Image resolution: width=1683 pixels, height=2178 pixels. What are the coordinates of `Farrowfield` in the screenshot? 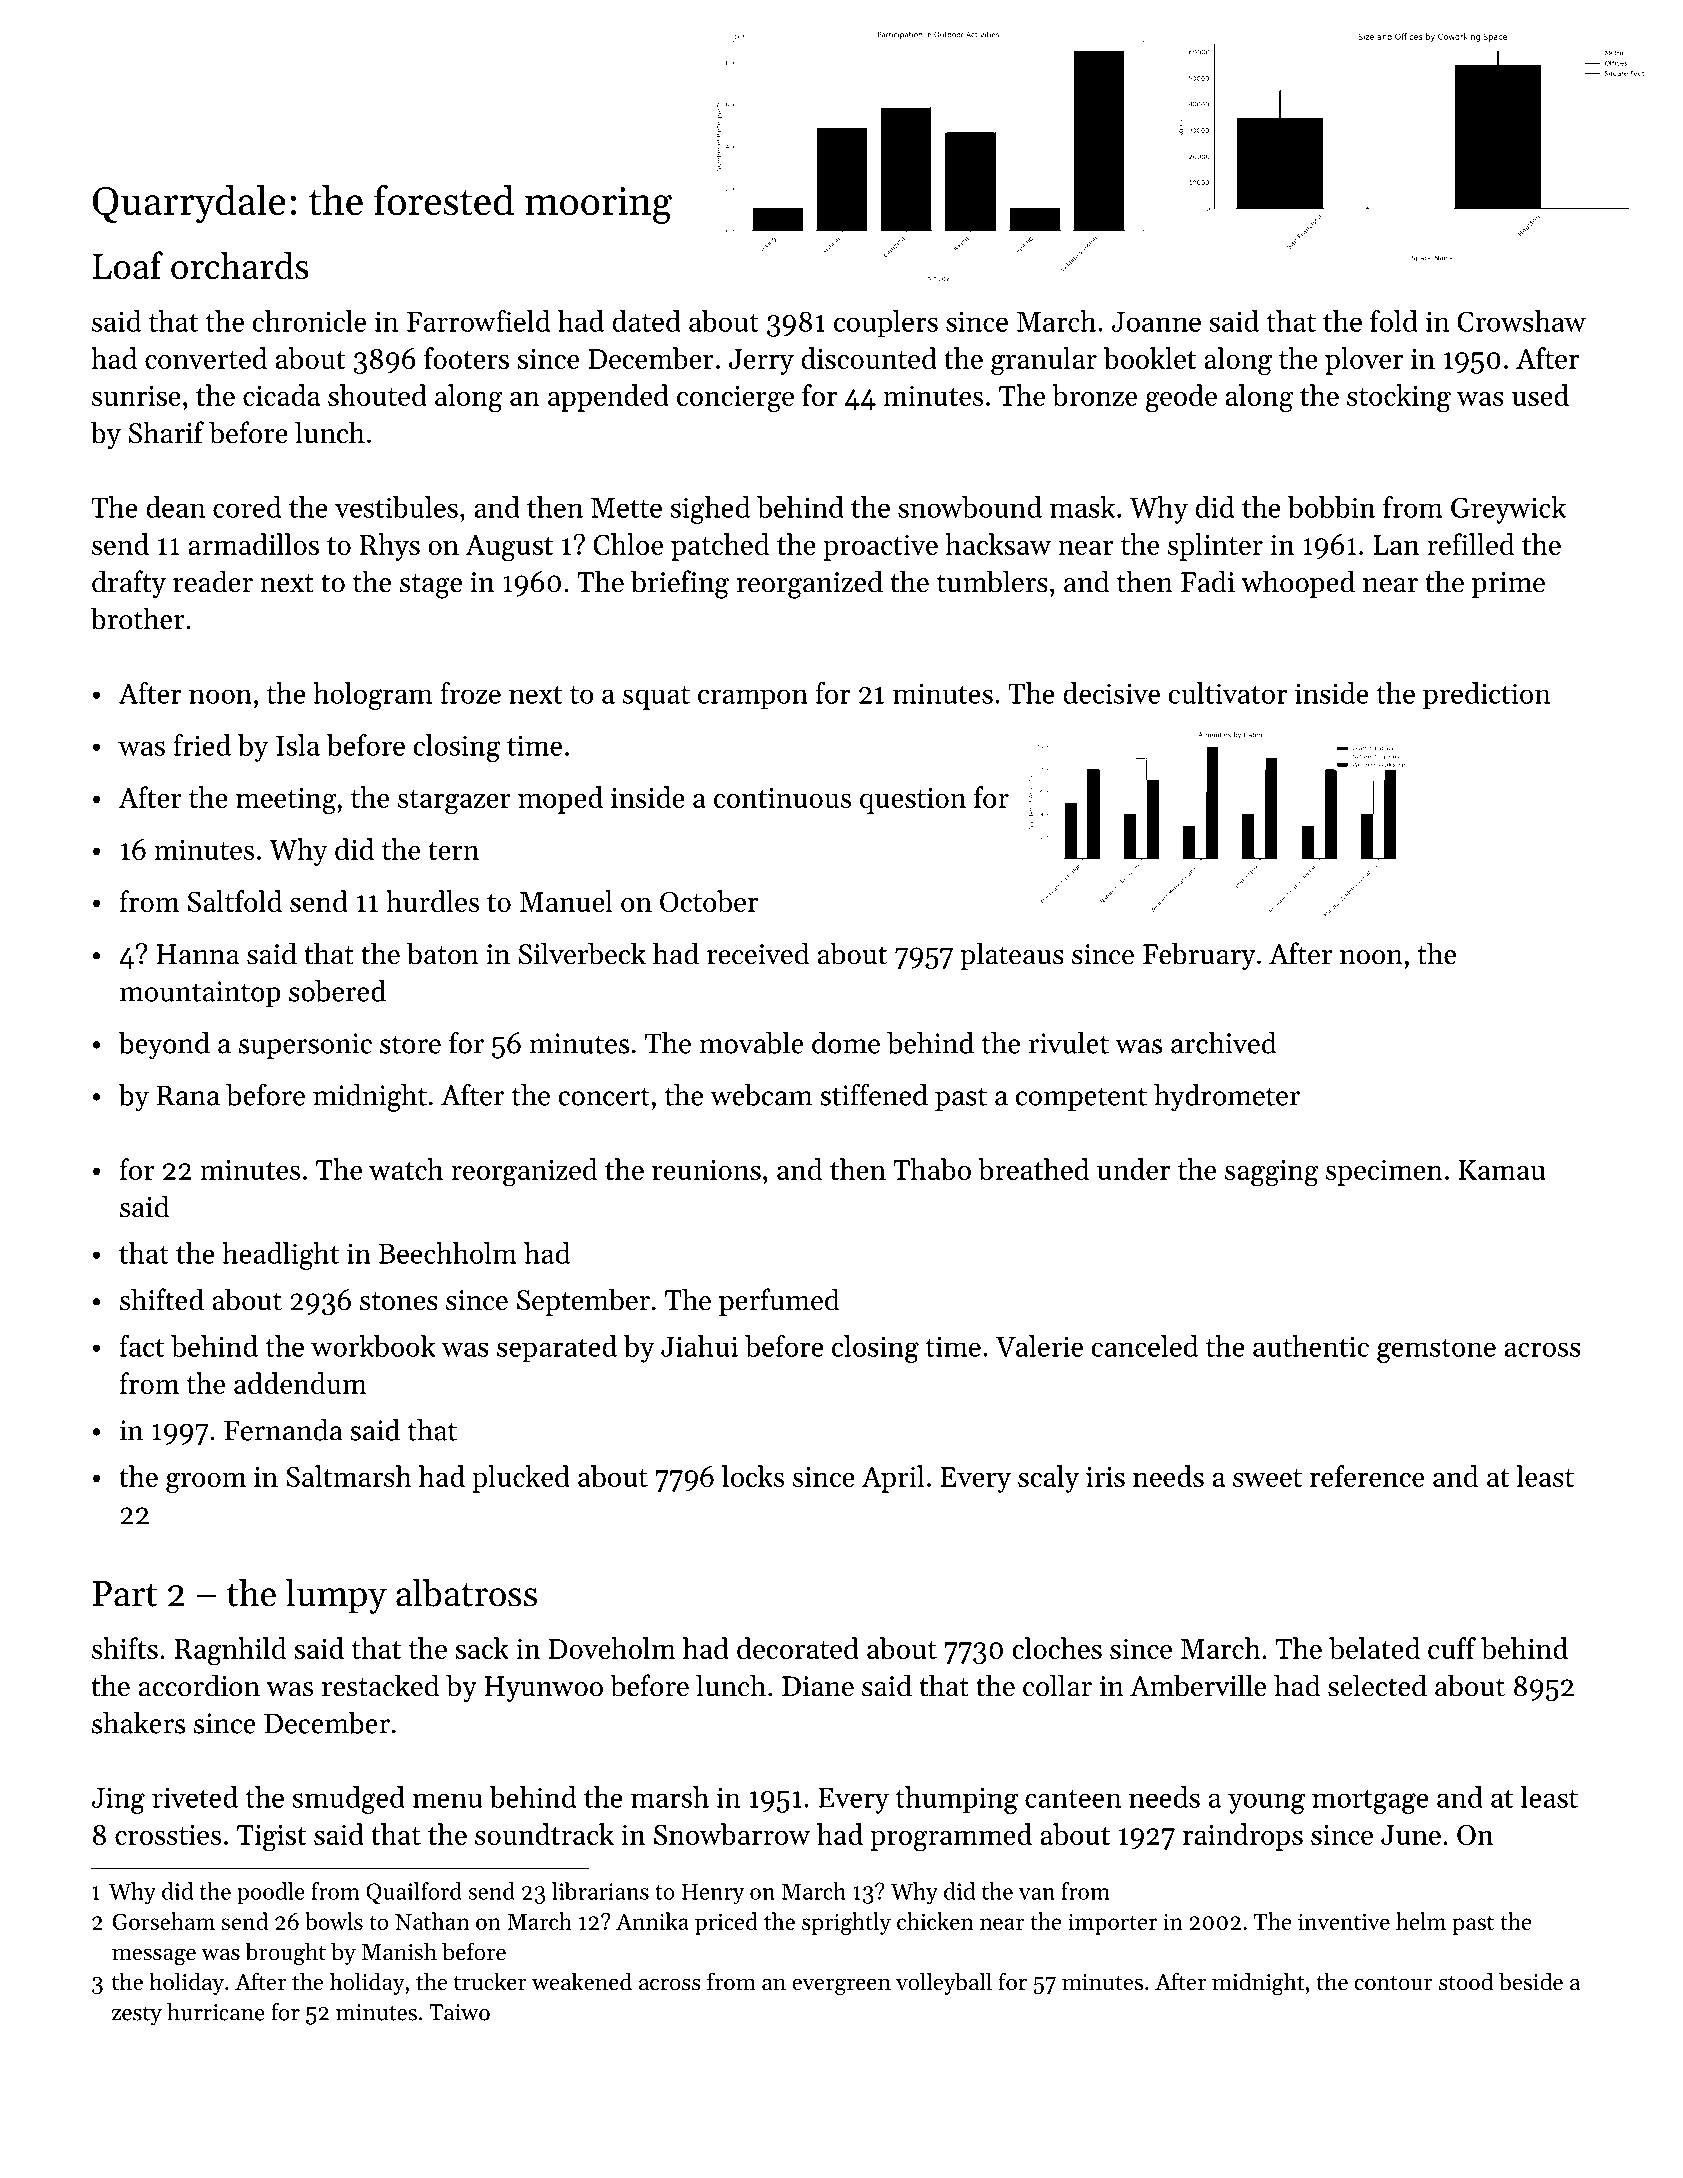 It's located at (478, 321).
